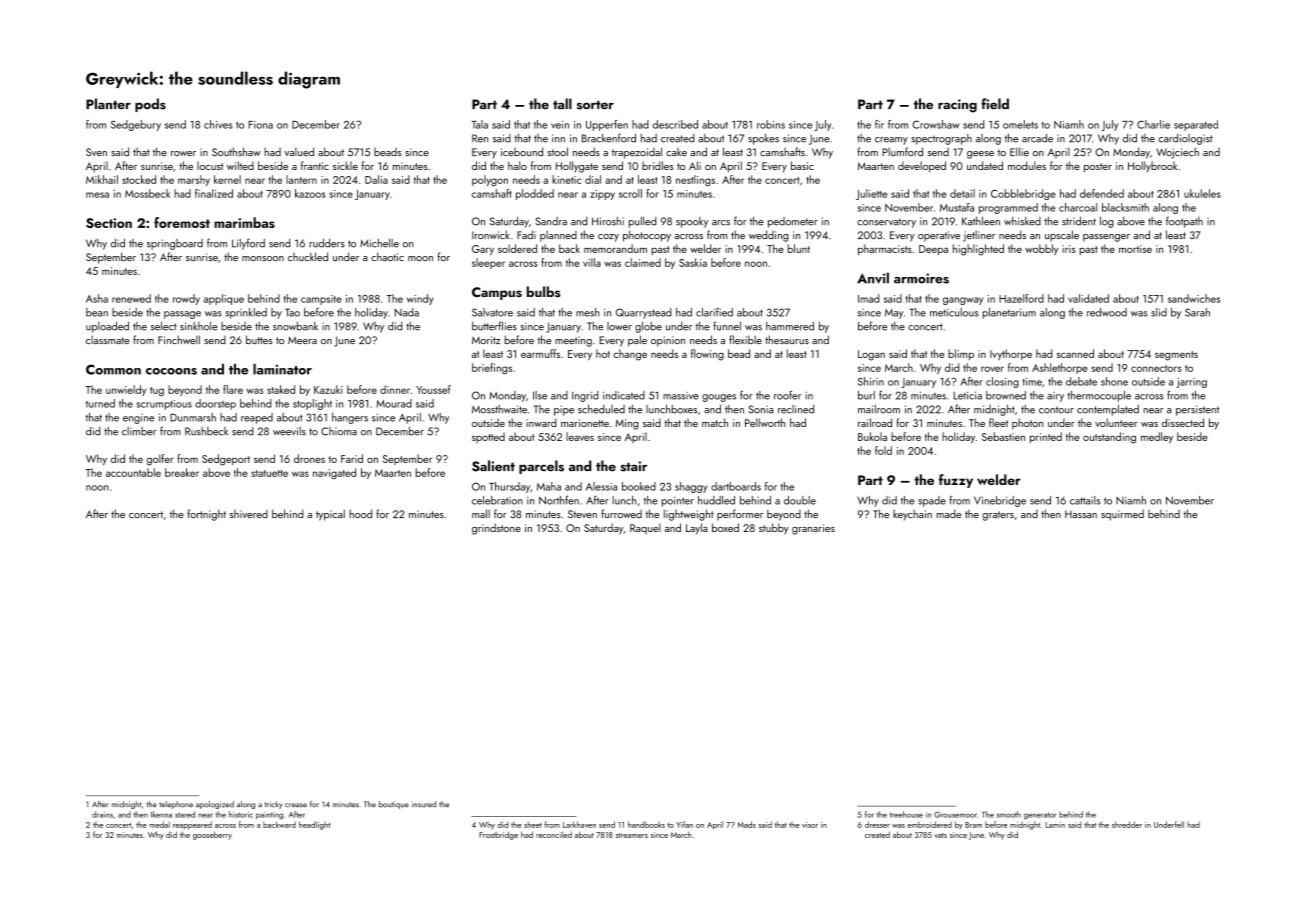 The width and height of the page is (1308, 924). What do you see at coordinates (1040, 816) in the page?
I see `generator` at bounding box center [1040, 816].
